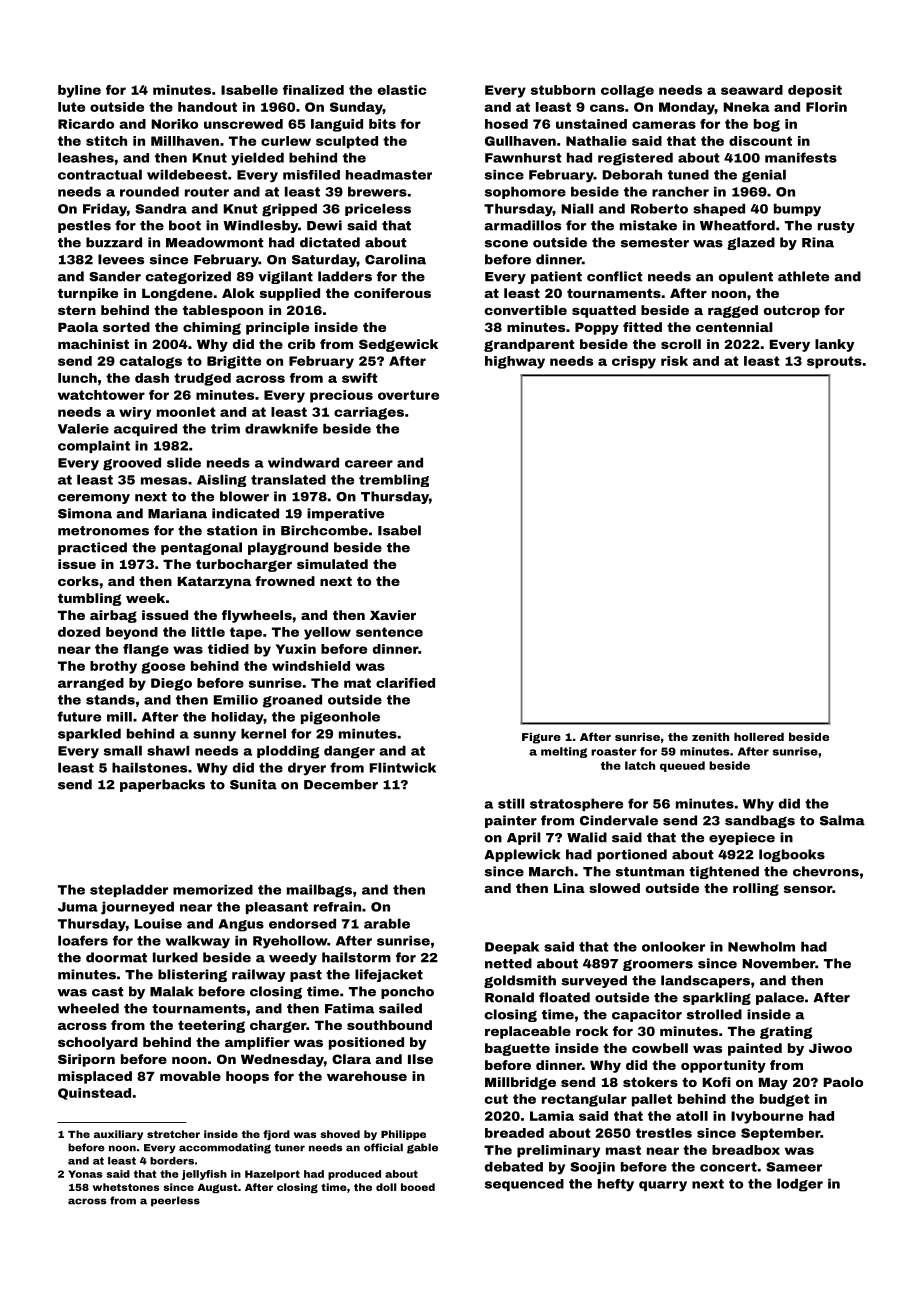  Describe the element at coordinates (351, 1059) in the image. I see `Clara` at that location.
